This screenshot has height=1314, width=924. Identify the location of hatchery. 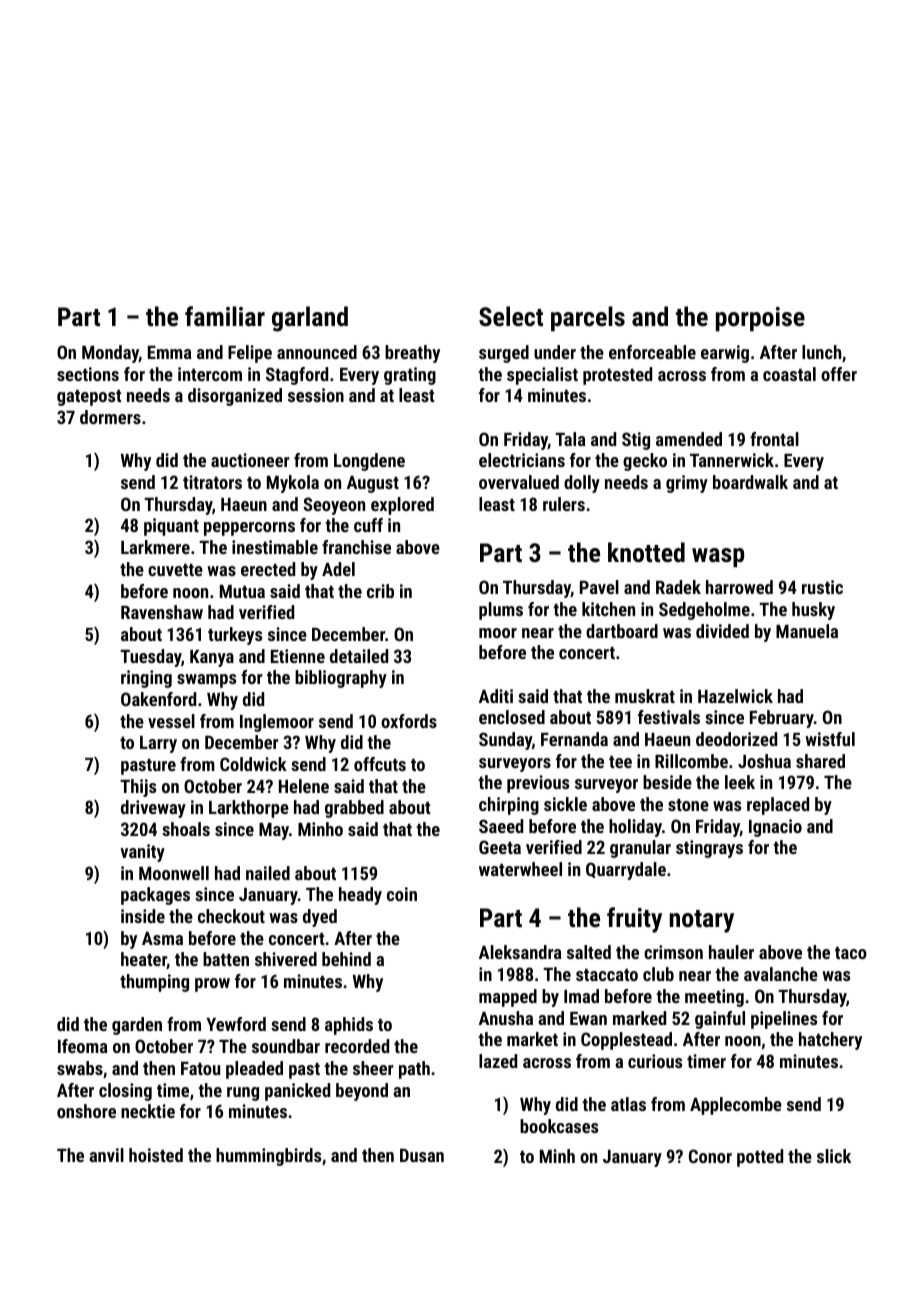
(830, 1041).
